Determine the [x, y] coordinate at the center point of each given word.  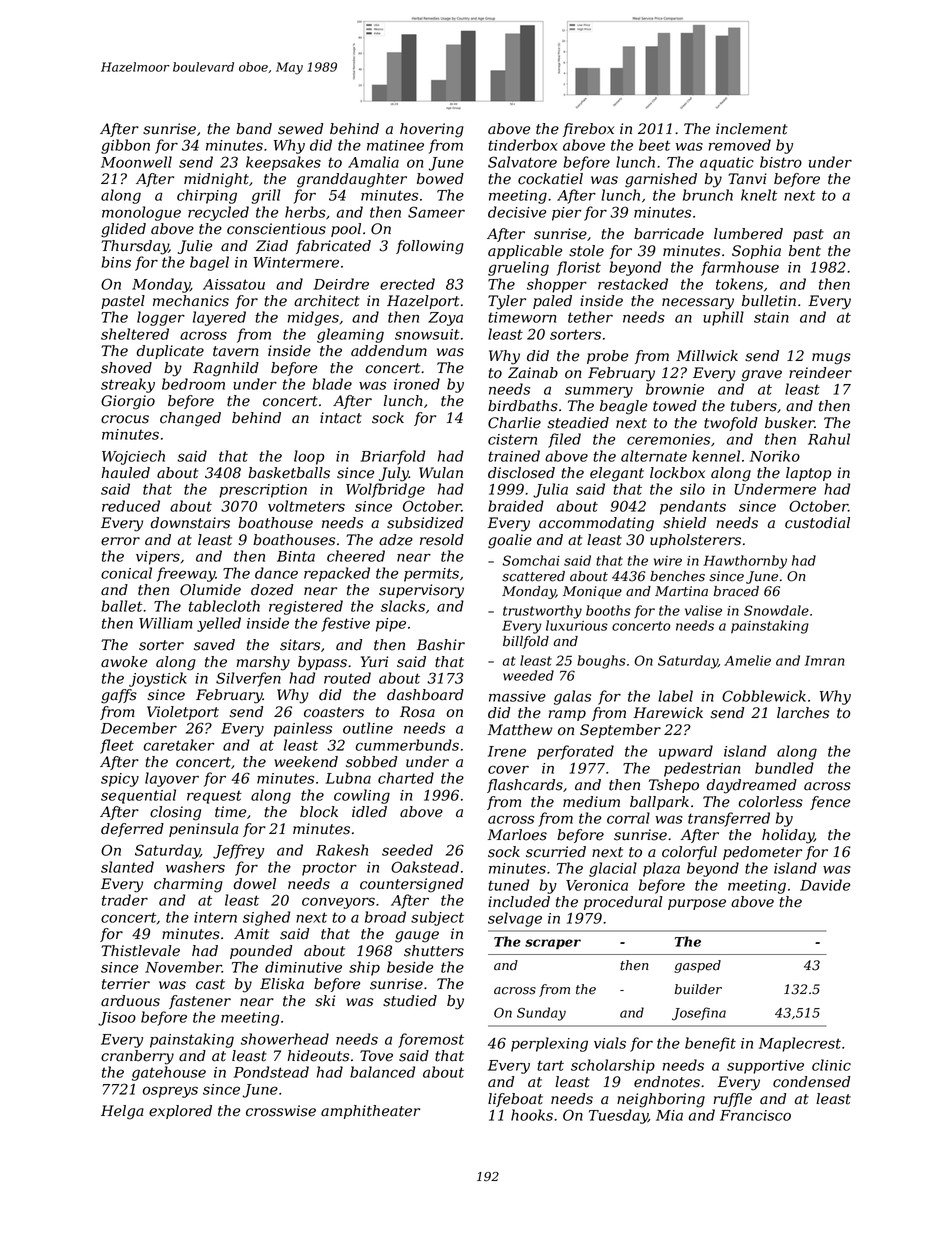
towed [675, 406]
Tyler [507, 302]
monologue [141, 213]
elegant [617, 474]
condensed [811, 1082]
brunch [708, 195]
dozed [272, 590]
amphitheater [370, 1112]
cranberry [137, 1057]
